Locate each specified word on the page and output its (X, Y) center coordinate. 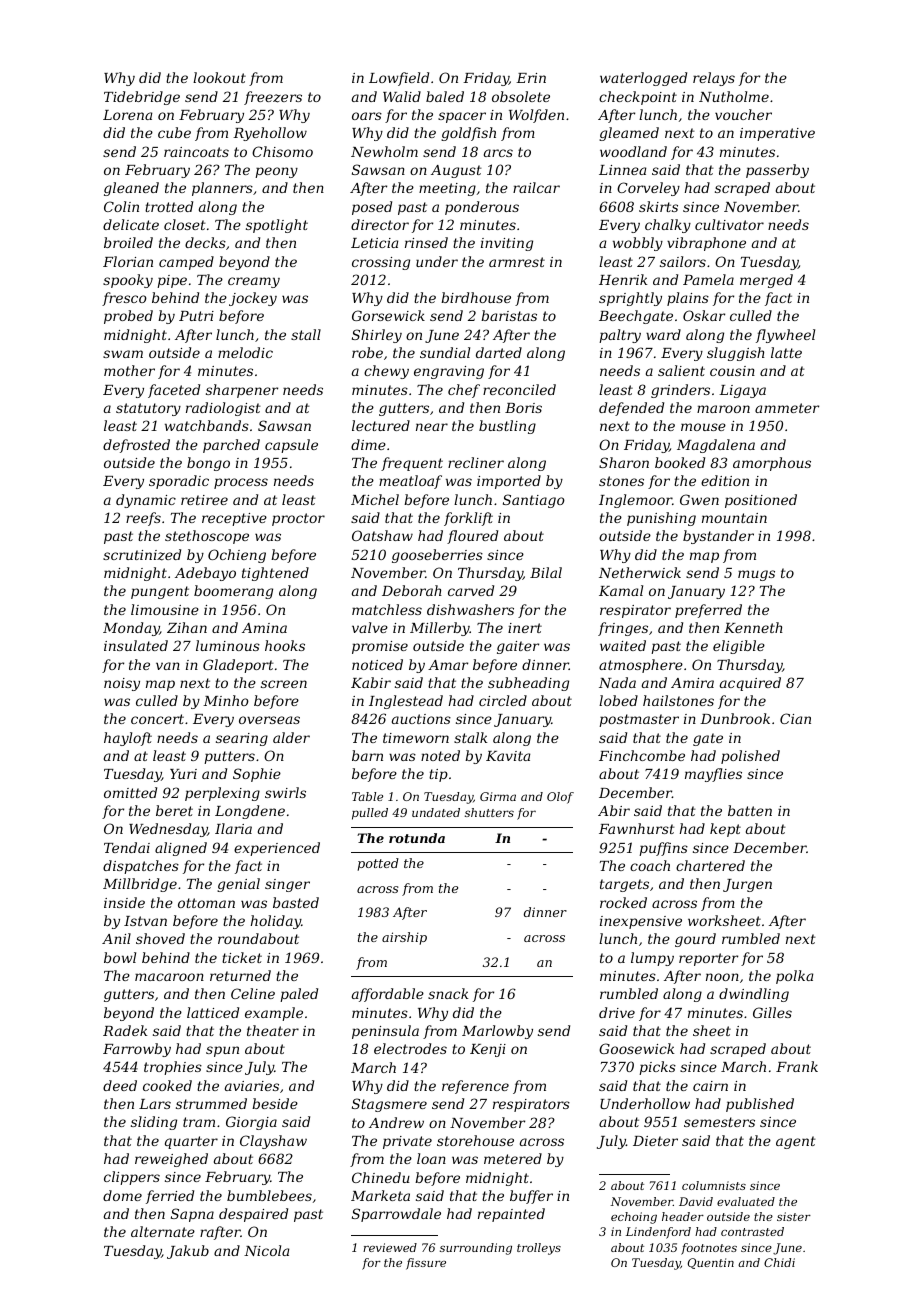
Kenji (488, 1050)
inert (525, 628)
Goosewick (637, 1048)
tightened (275, 574)
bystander (718, 537)
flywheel (785, 336)
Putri (196, 316)
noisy (122, 684)
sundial (445, 352)
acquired (750, 684)
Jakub (188, 1252)
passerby (777, 171)
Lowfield (399, 79)
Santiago (534, 501)
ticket (242, 957)
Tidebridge (142, 98)
